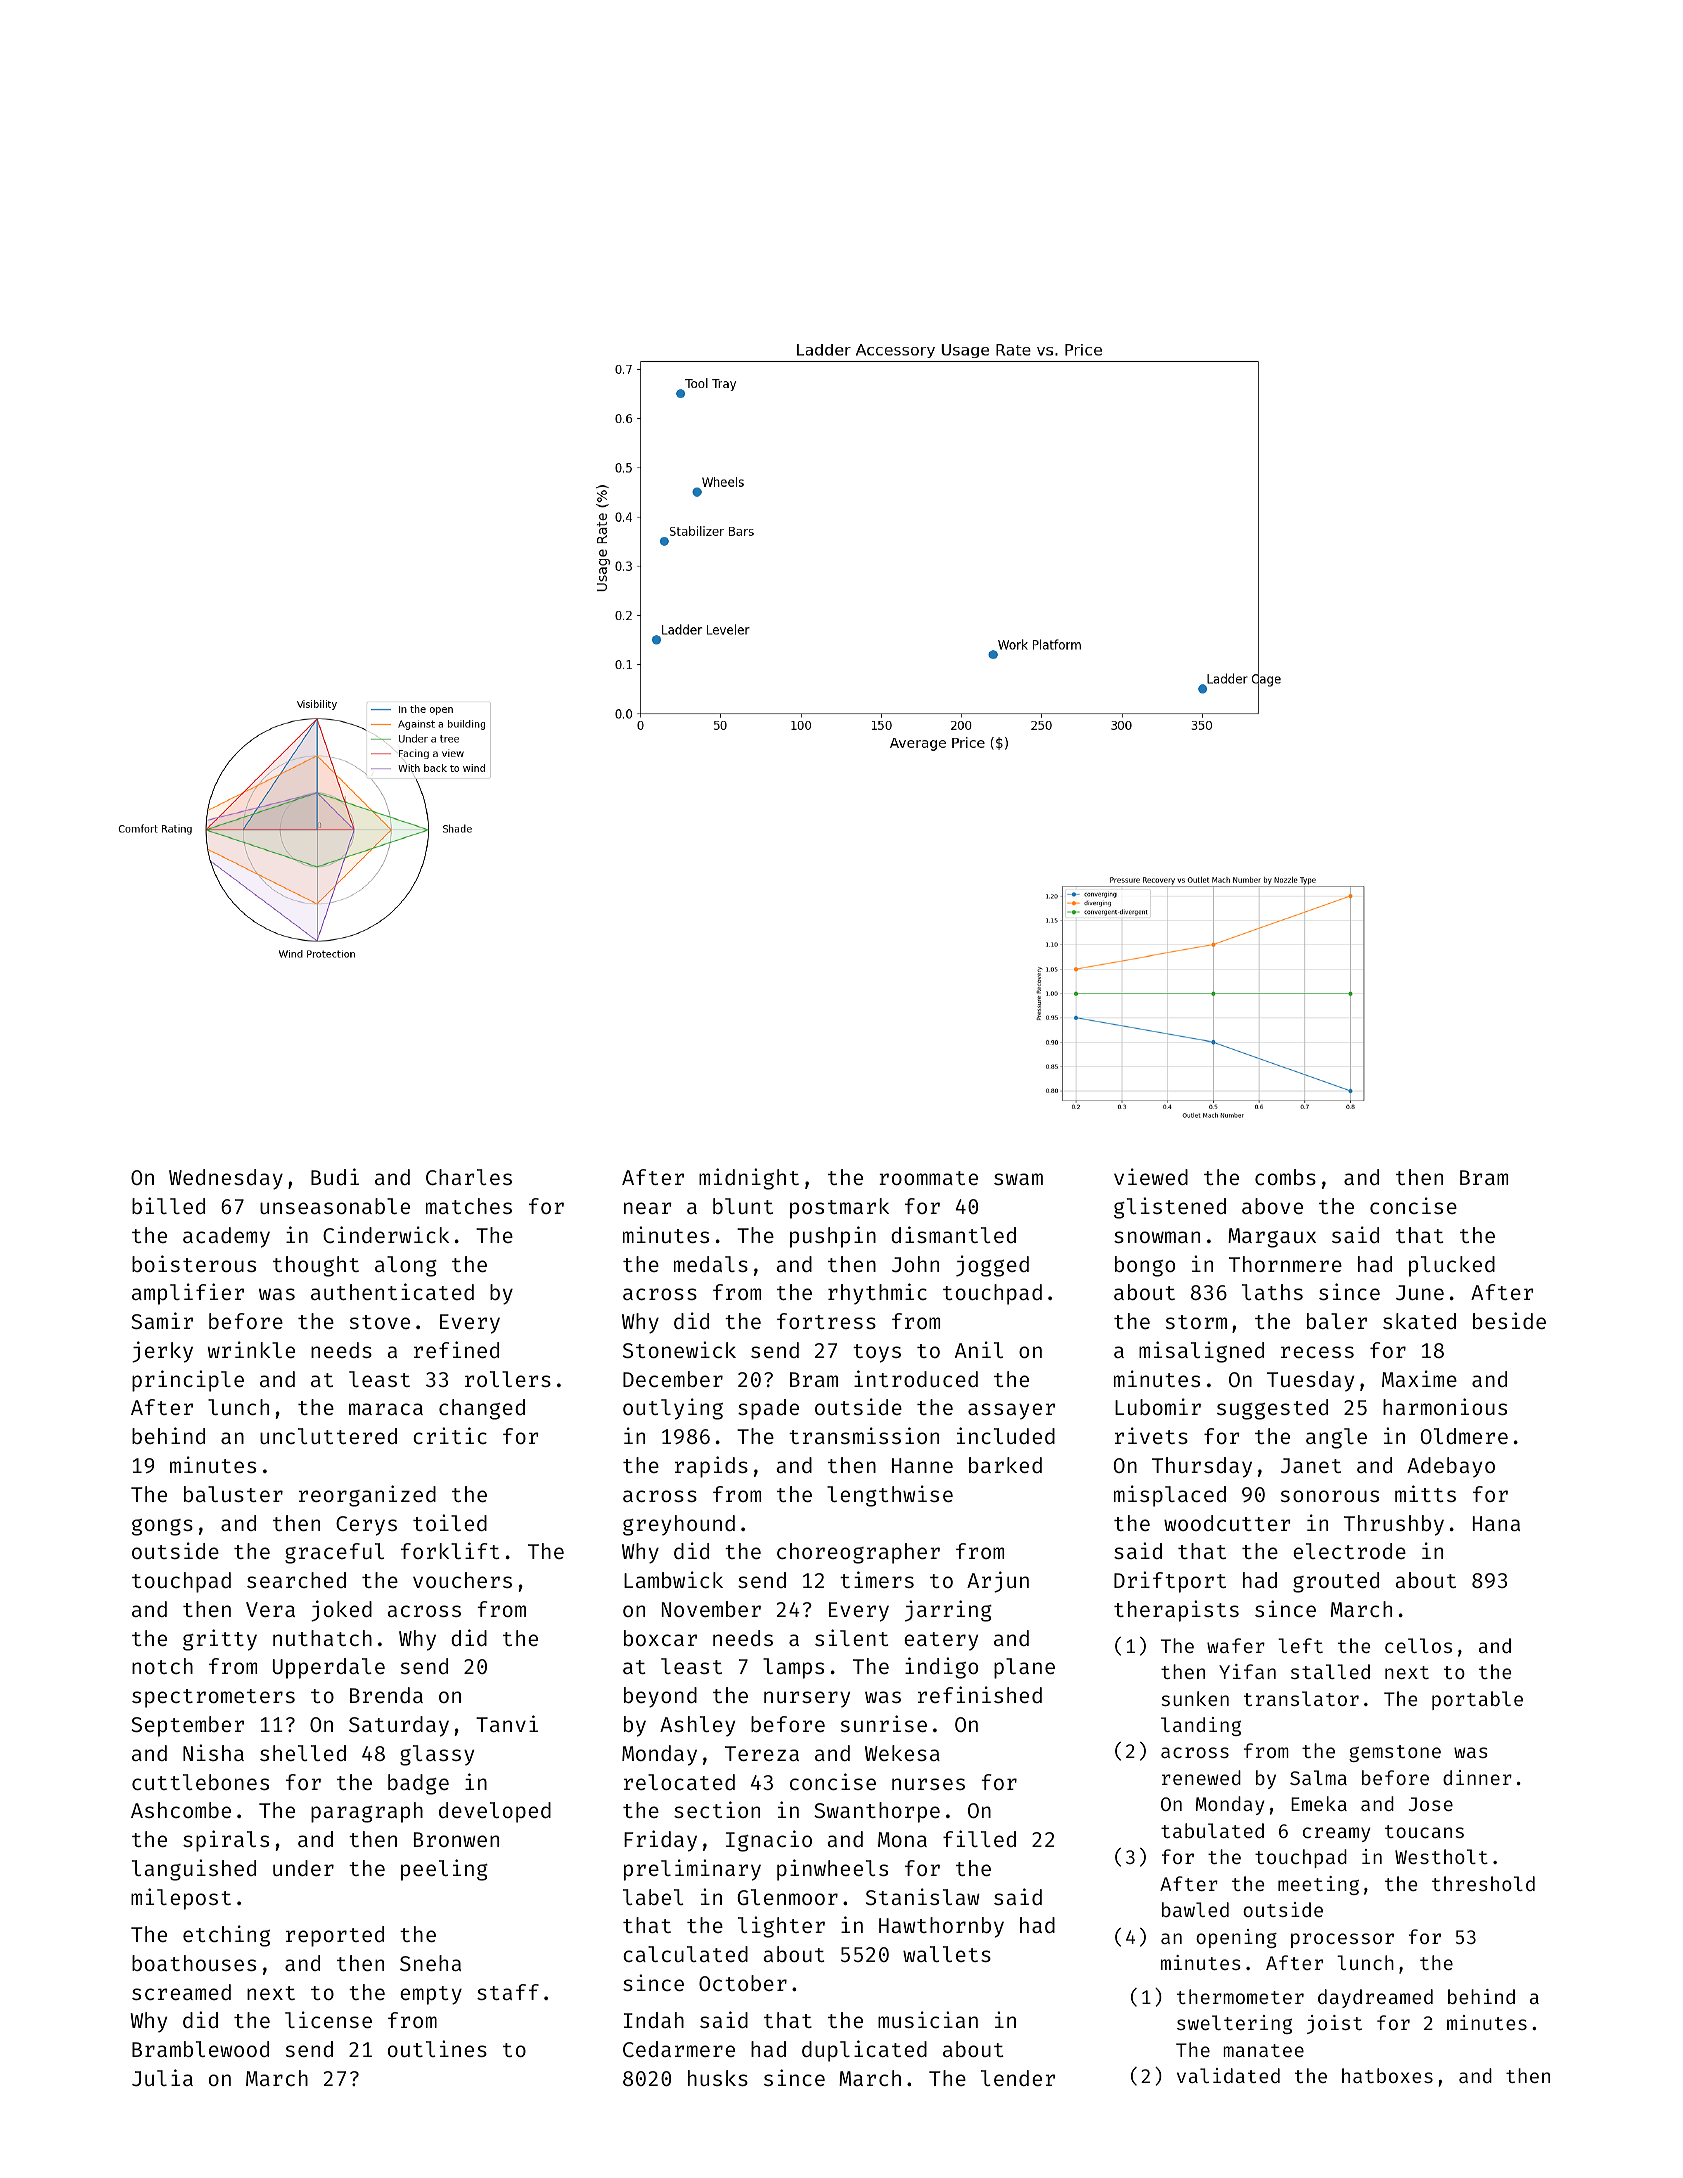 The width and height of the image is (1683, 2178). Describe the element at coordinates (1285, 1177) in the image. I see `combs` at that location.
